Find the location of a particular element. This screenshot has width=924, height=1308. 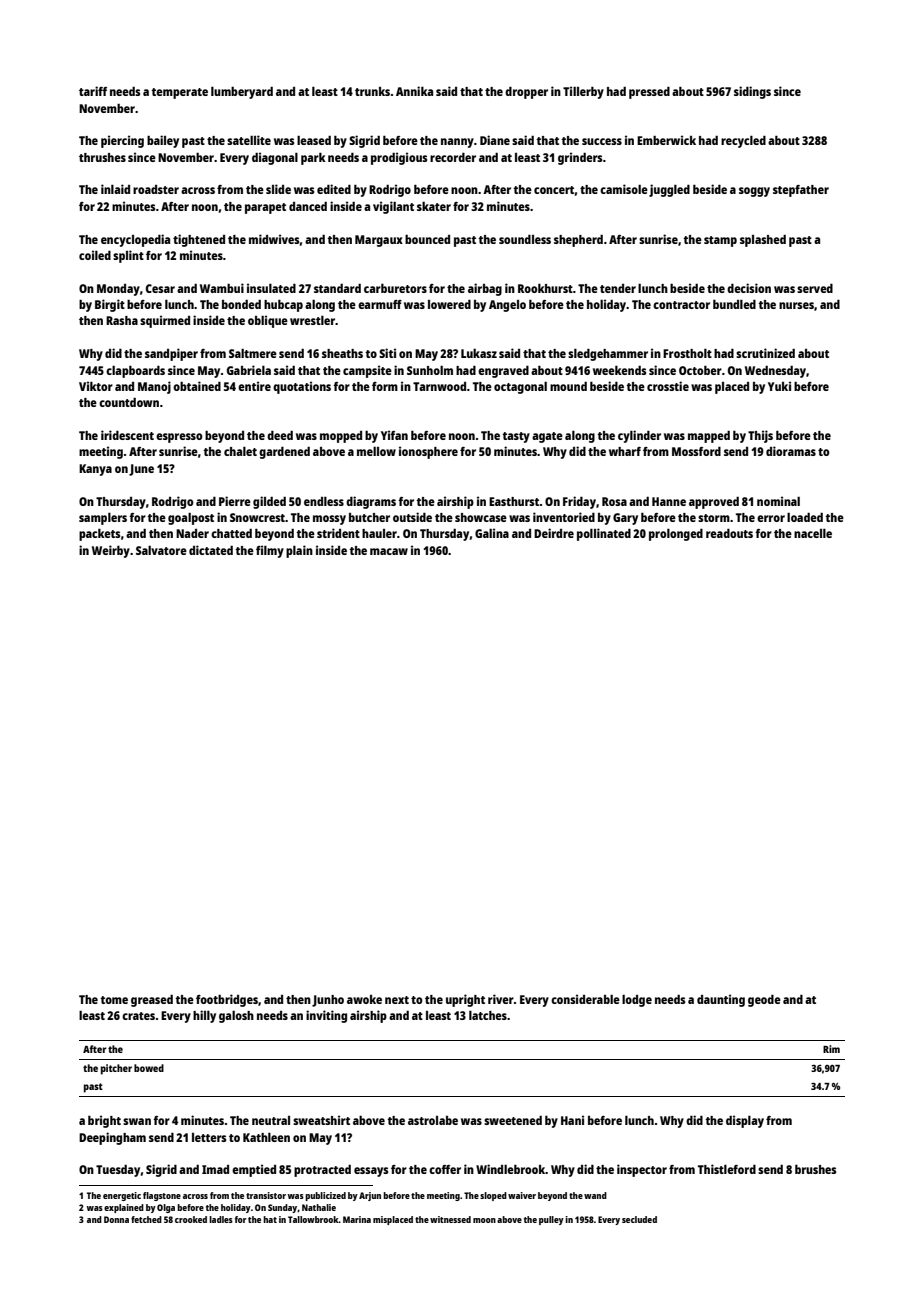

sidings is located at coordinates (752, 92).
